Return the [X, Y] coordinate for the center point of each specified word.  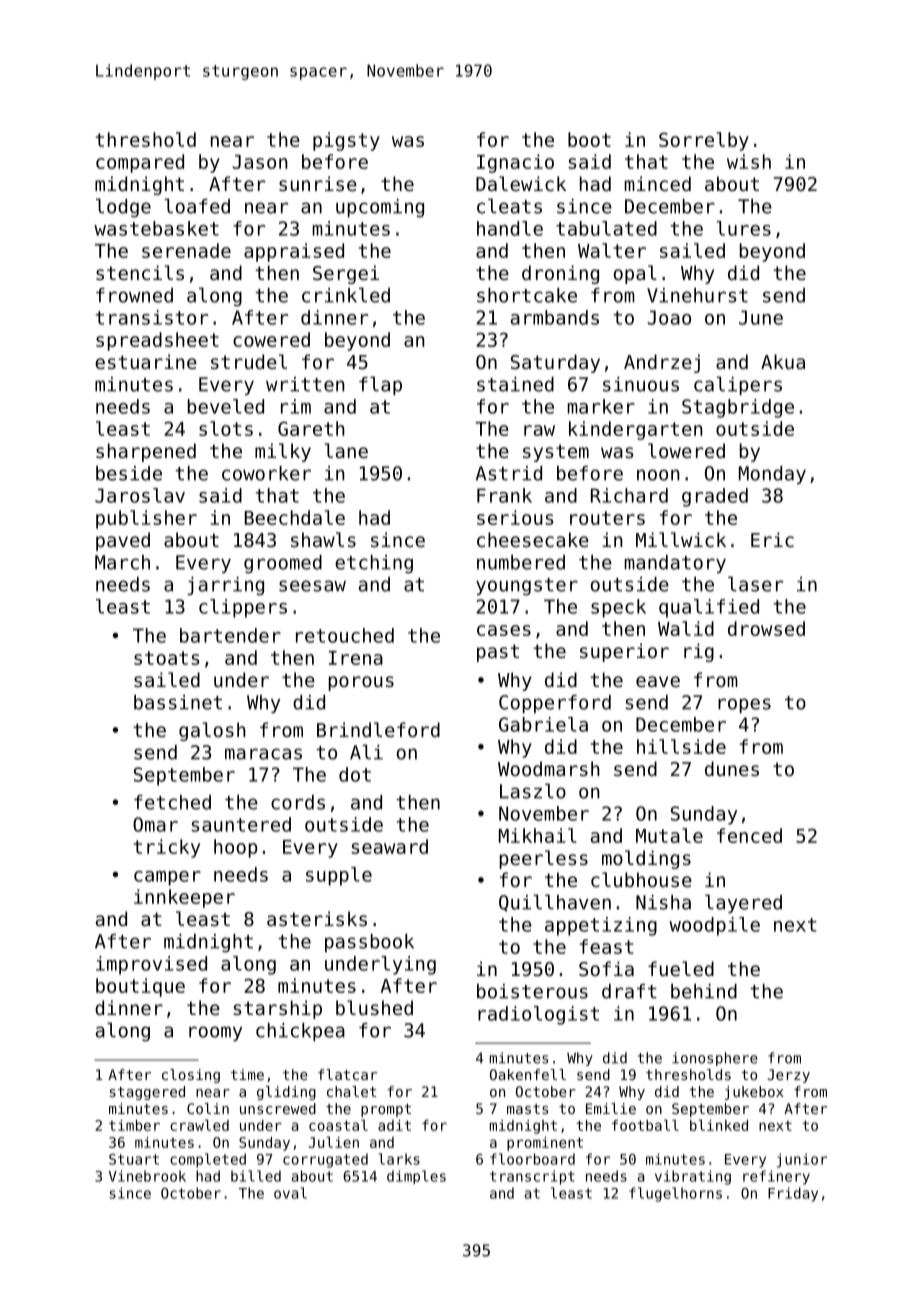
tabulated [606, 228]
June [761, 317]
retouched [345, 635]
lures [743, 228]
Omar [155, 824]
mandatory [675, 564]
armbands [555, 317]
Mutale [669, 835]
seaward [389, 846]
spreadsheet [157, 341]
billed [256, 1176]
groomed [283, 564]
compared [140, 163]
